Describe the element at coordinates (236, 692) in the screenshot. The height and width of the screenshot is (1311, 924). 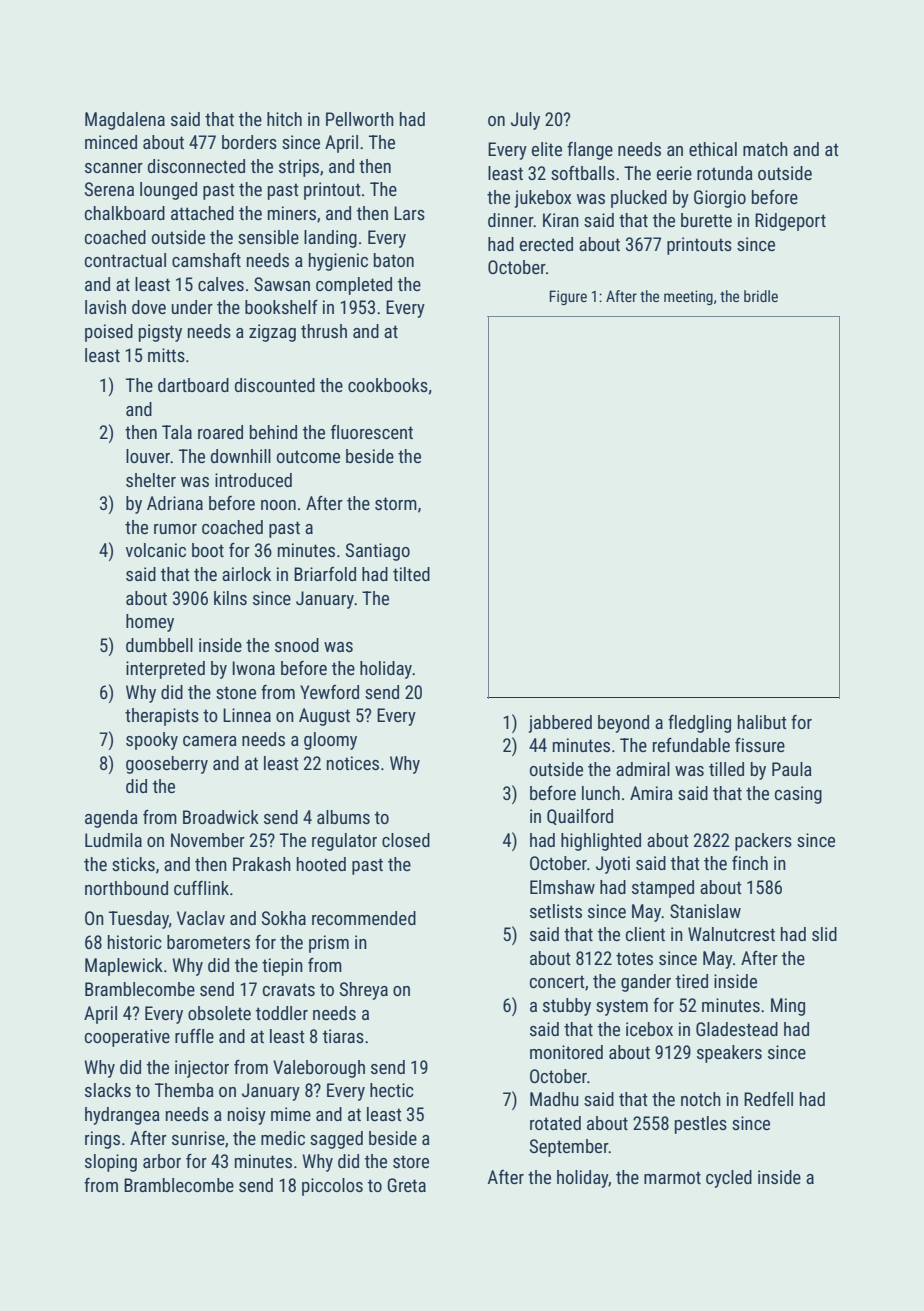
I see `stone` at that location.
